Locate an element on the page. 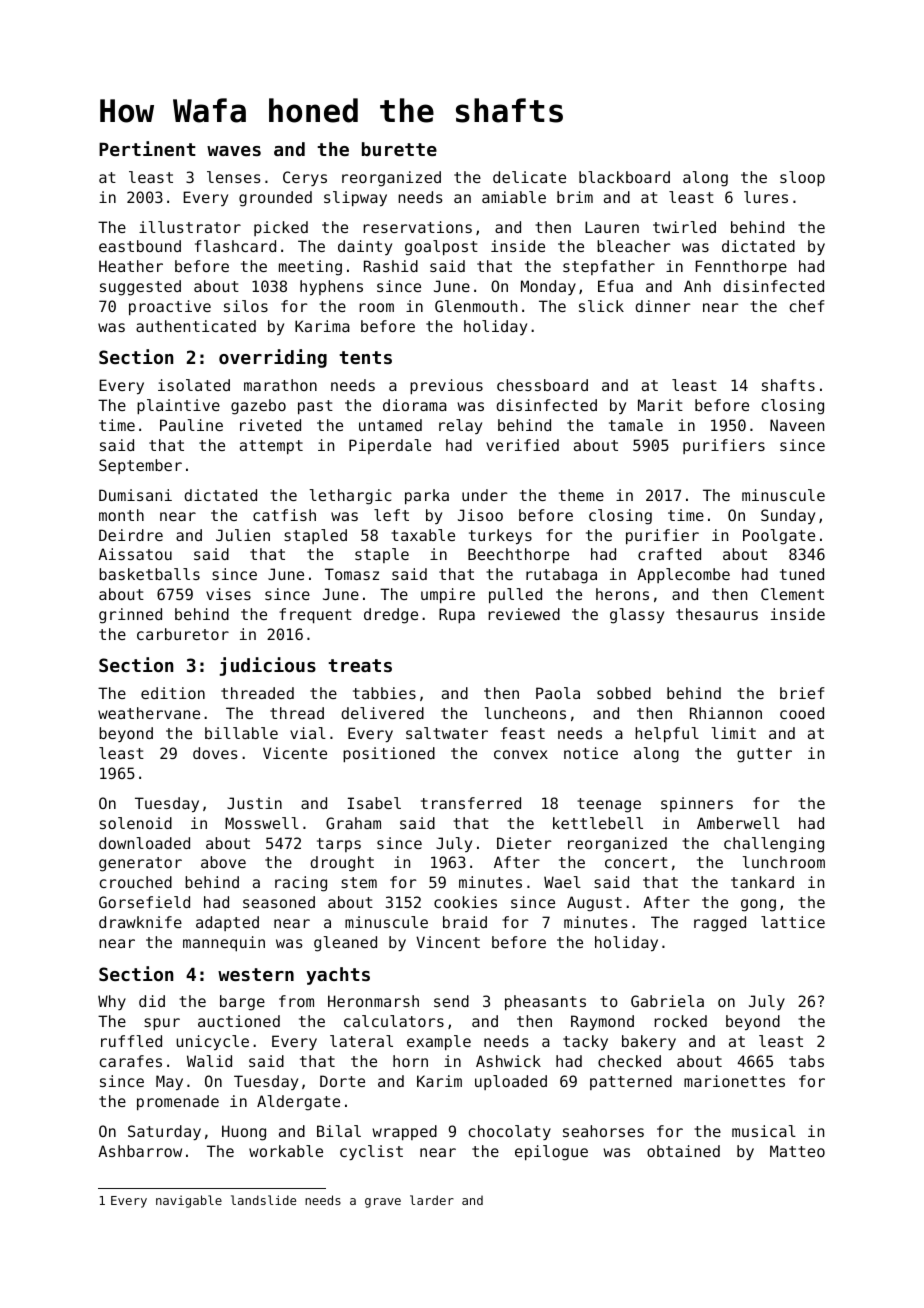  waves is located at coordinates (234, 151).
